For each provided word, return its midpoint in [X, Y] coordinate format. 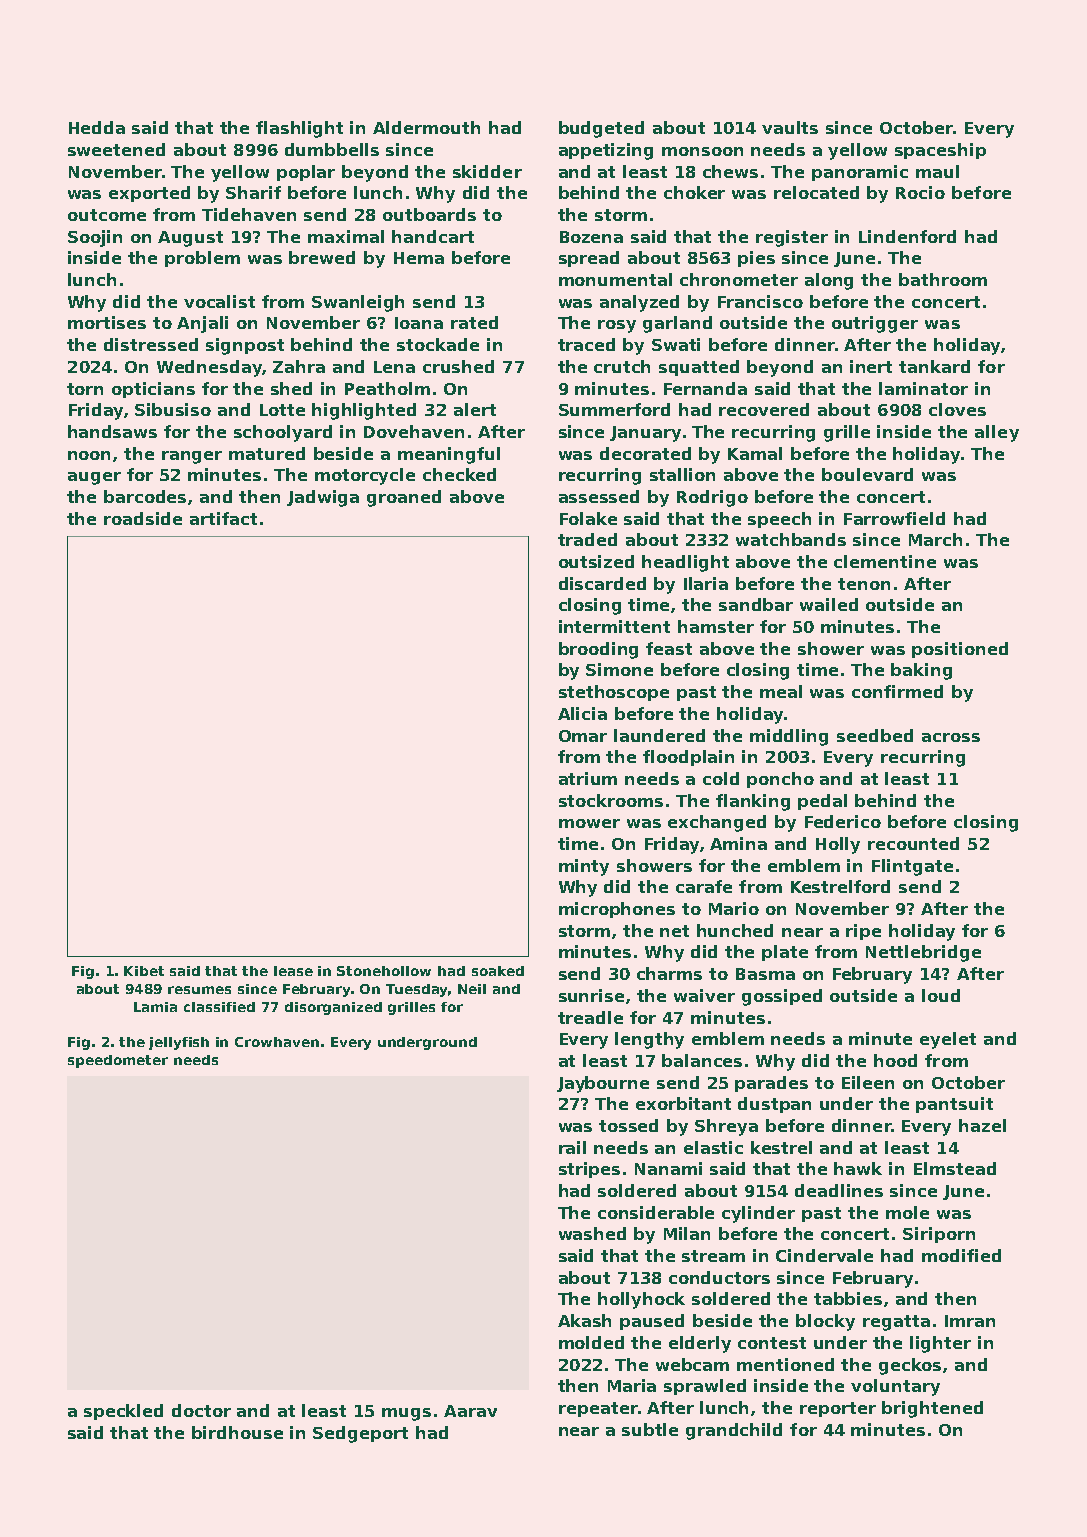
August [190, 239]
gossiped [782, 997]
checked [459, 474]
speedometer [118, 1061]
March [935, 539]
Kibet [144, 971]
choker [694, 192]
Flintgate [912, 867]
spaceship [940, 151]
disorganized [333, 1008]
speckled [123, 1412]
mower [589, 823]
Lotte [282, 410]
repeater [598, 1409]
